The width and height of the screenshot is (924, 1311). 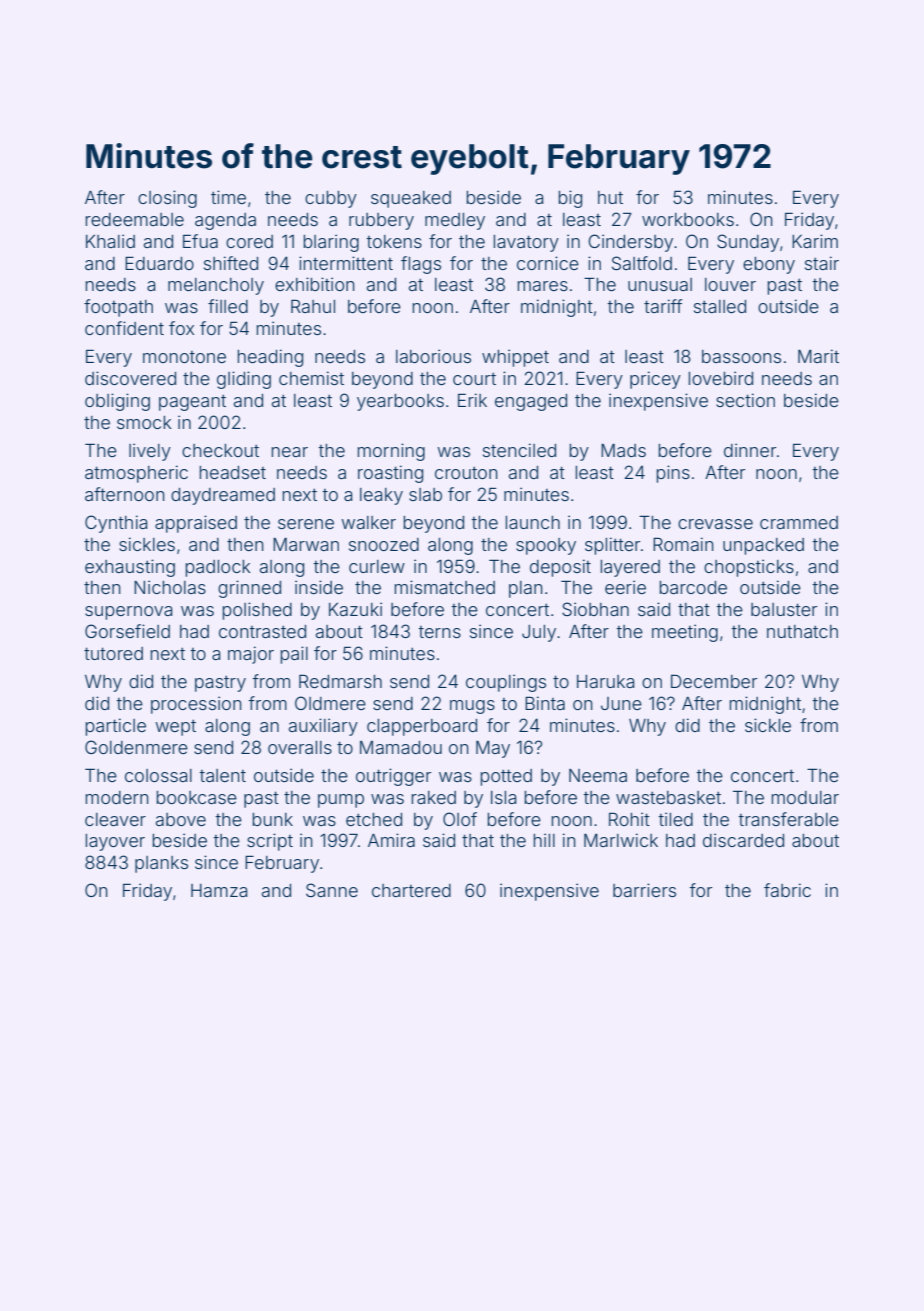 What do you see at coordinates (228, 197) in the screenshot?
I see `time` at bounding box center [228, 197].
